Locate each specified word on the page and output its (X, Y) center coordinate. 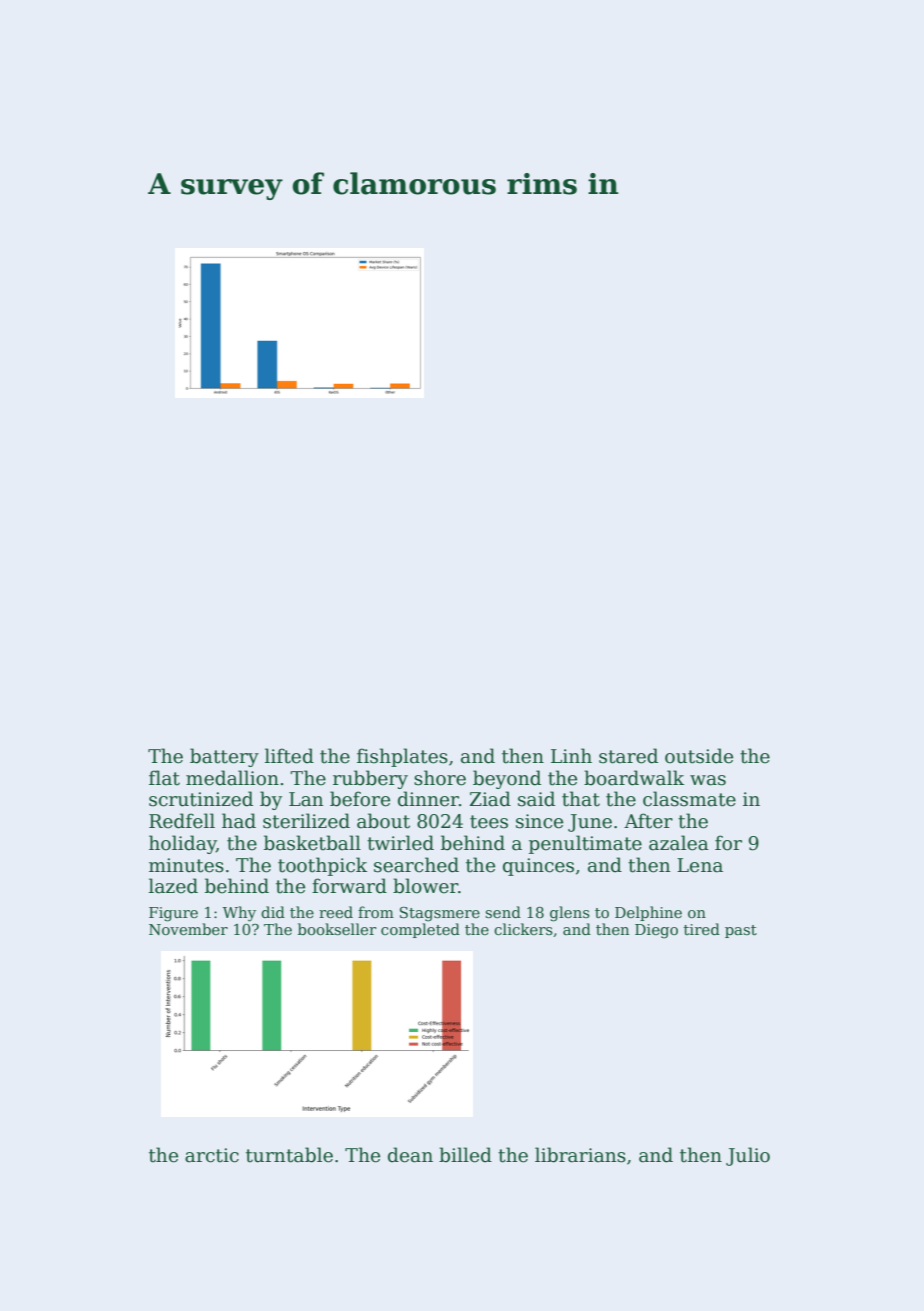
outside (699, 756)
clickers (523, 929)
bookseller (337, 929)
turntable (289, 1155)
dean (410, 1155)
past (741, 931)
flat (164, 778)
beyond (507, 779)
